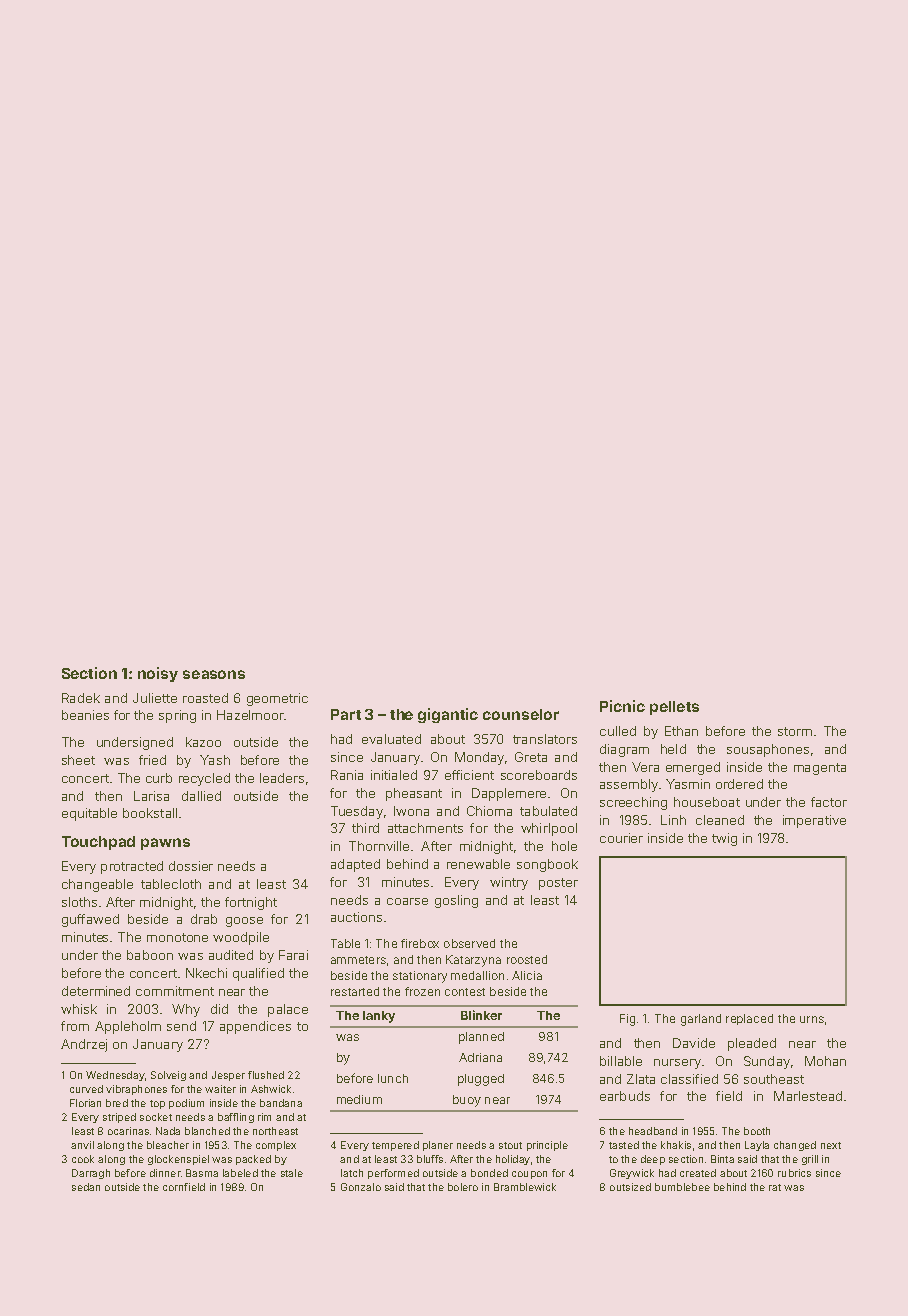  Describe the element at coordinates (395, 1146) in the screenshot. I see `tempered` at that location.
